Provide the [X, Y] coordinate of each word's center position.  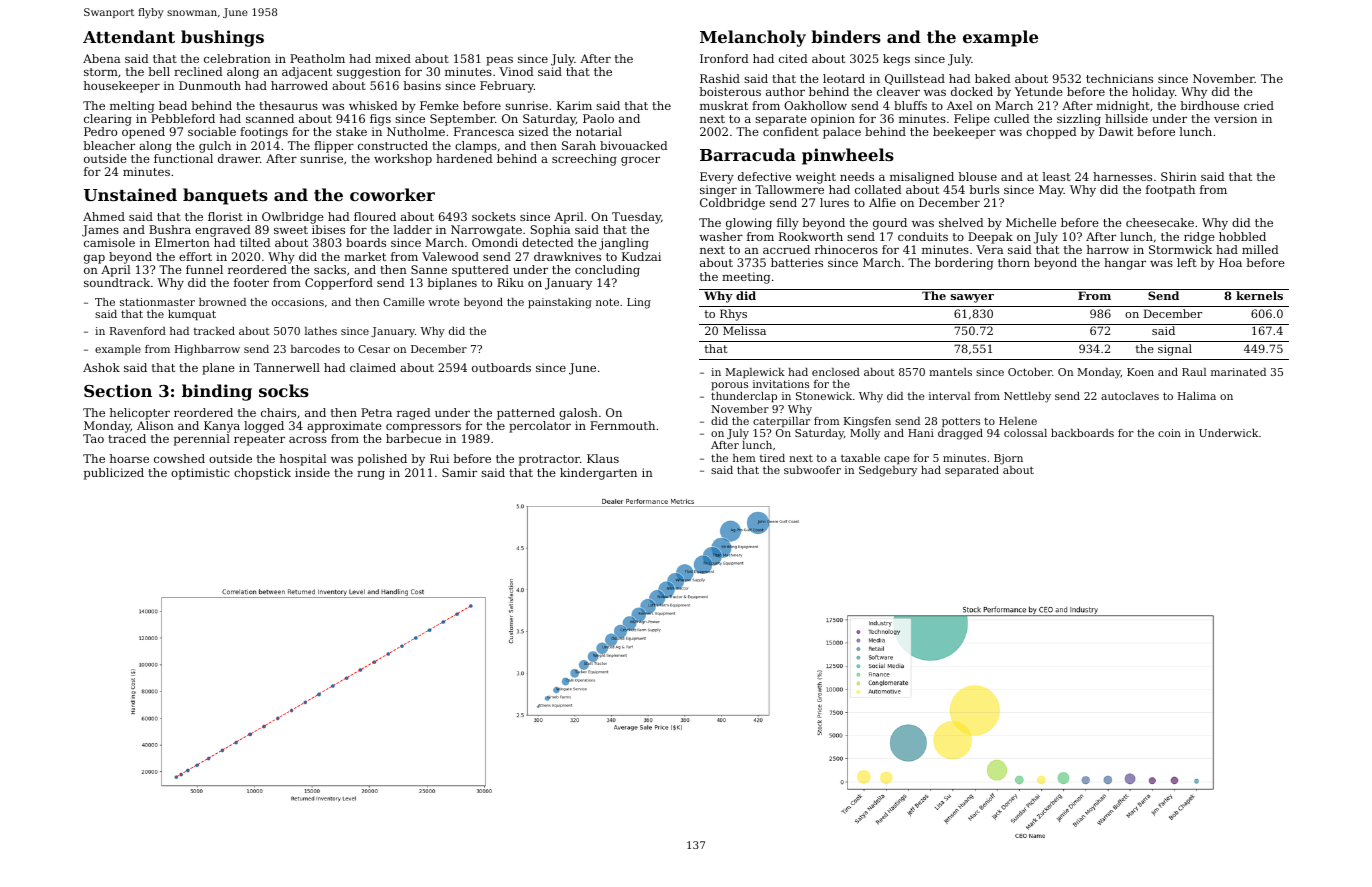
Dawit [1116, 131]
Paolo [598, 118]
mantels [950, 372]
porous [729, 386]
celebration [237, 58]
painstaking [560, 303]
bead [173, 105]
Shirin [1179, 176]
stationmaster [157, 302]
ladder [413, 229]
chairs [278, 412]
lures [834, 202]
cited [793, 58]
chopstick [262, 474]
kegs [896, 60]
